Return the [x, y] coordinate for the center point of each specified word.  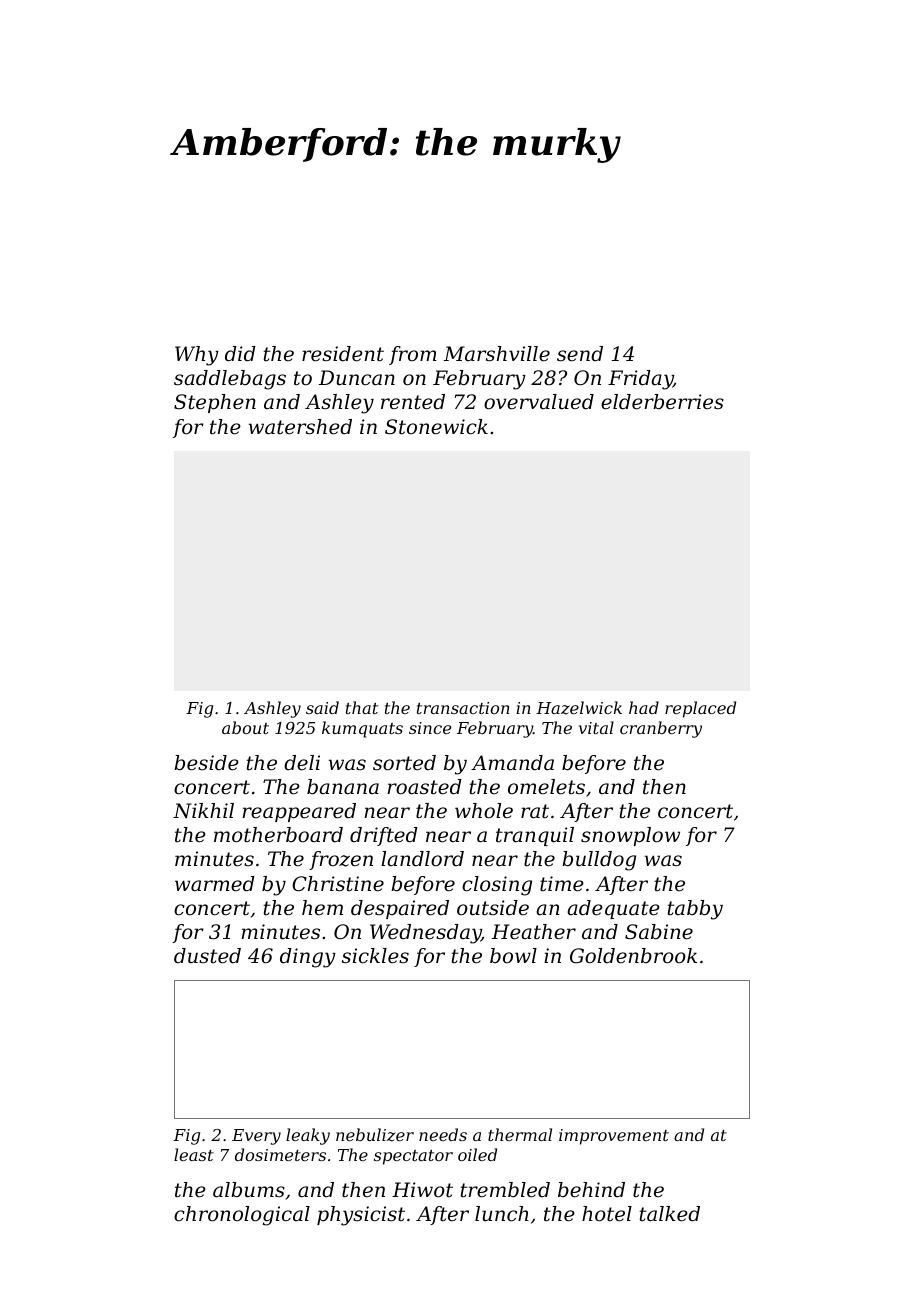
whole [484, 811]
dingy [307, 958]
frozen [341, 860]
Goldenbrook [633, 956]
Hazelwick [579, 708]
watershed [300, 427]
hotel [607, 1214]
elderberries [662, 402]
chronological [242, 1216]
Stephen [215, 403]
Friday [640, 380]
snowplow [630, 836]
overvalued [539, 402]
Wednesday [425, 934]
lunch [502, 1214]
